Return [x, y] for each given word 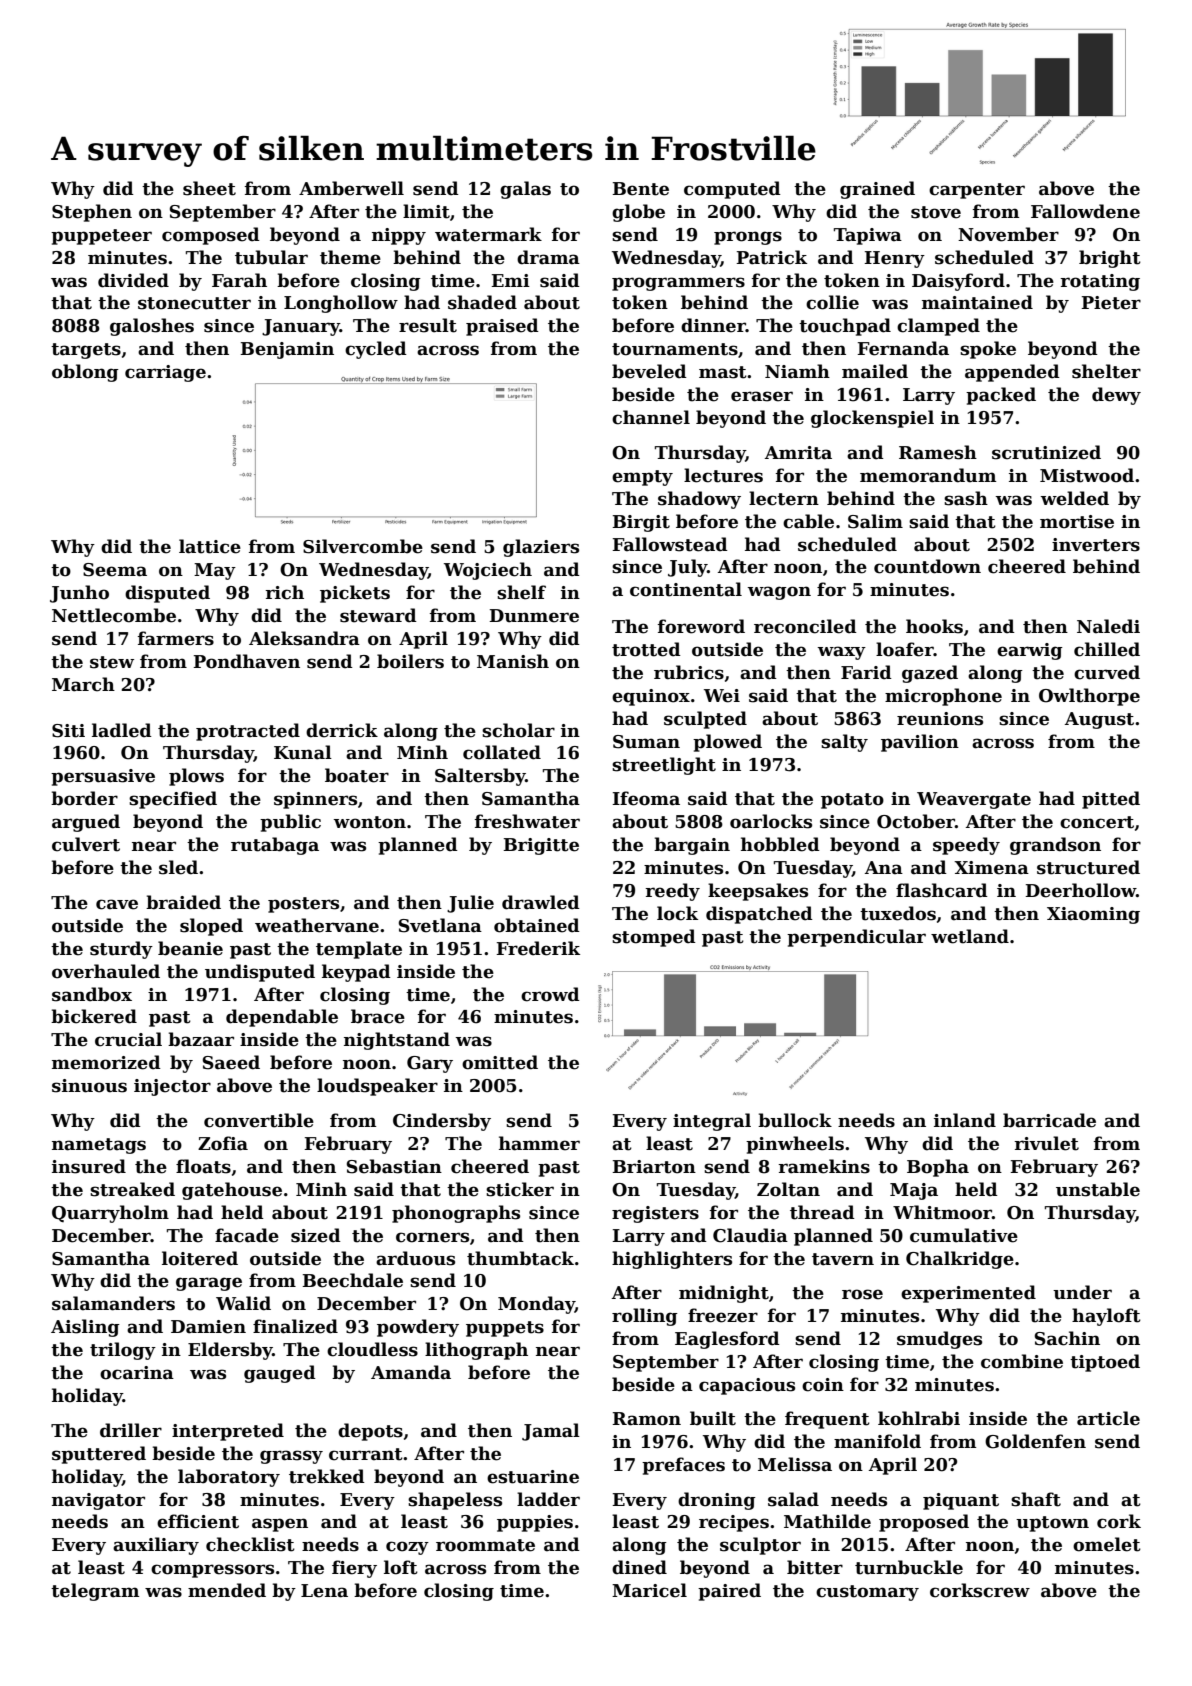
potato [852, 801]
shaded [482, 302]
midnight [724, 1294]
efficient [198, 1521]
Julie [470, 904]
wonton [370, 822]
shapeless [455, 1501]
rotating [1100, 282]
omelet [1107, 1544]
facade [247, 1235]
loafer [905, 649]
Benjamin [287, 350]
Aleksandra [304, 638]
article [1108, 1418]
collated [502, 752]
